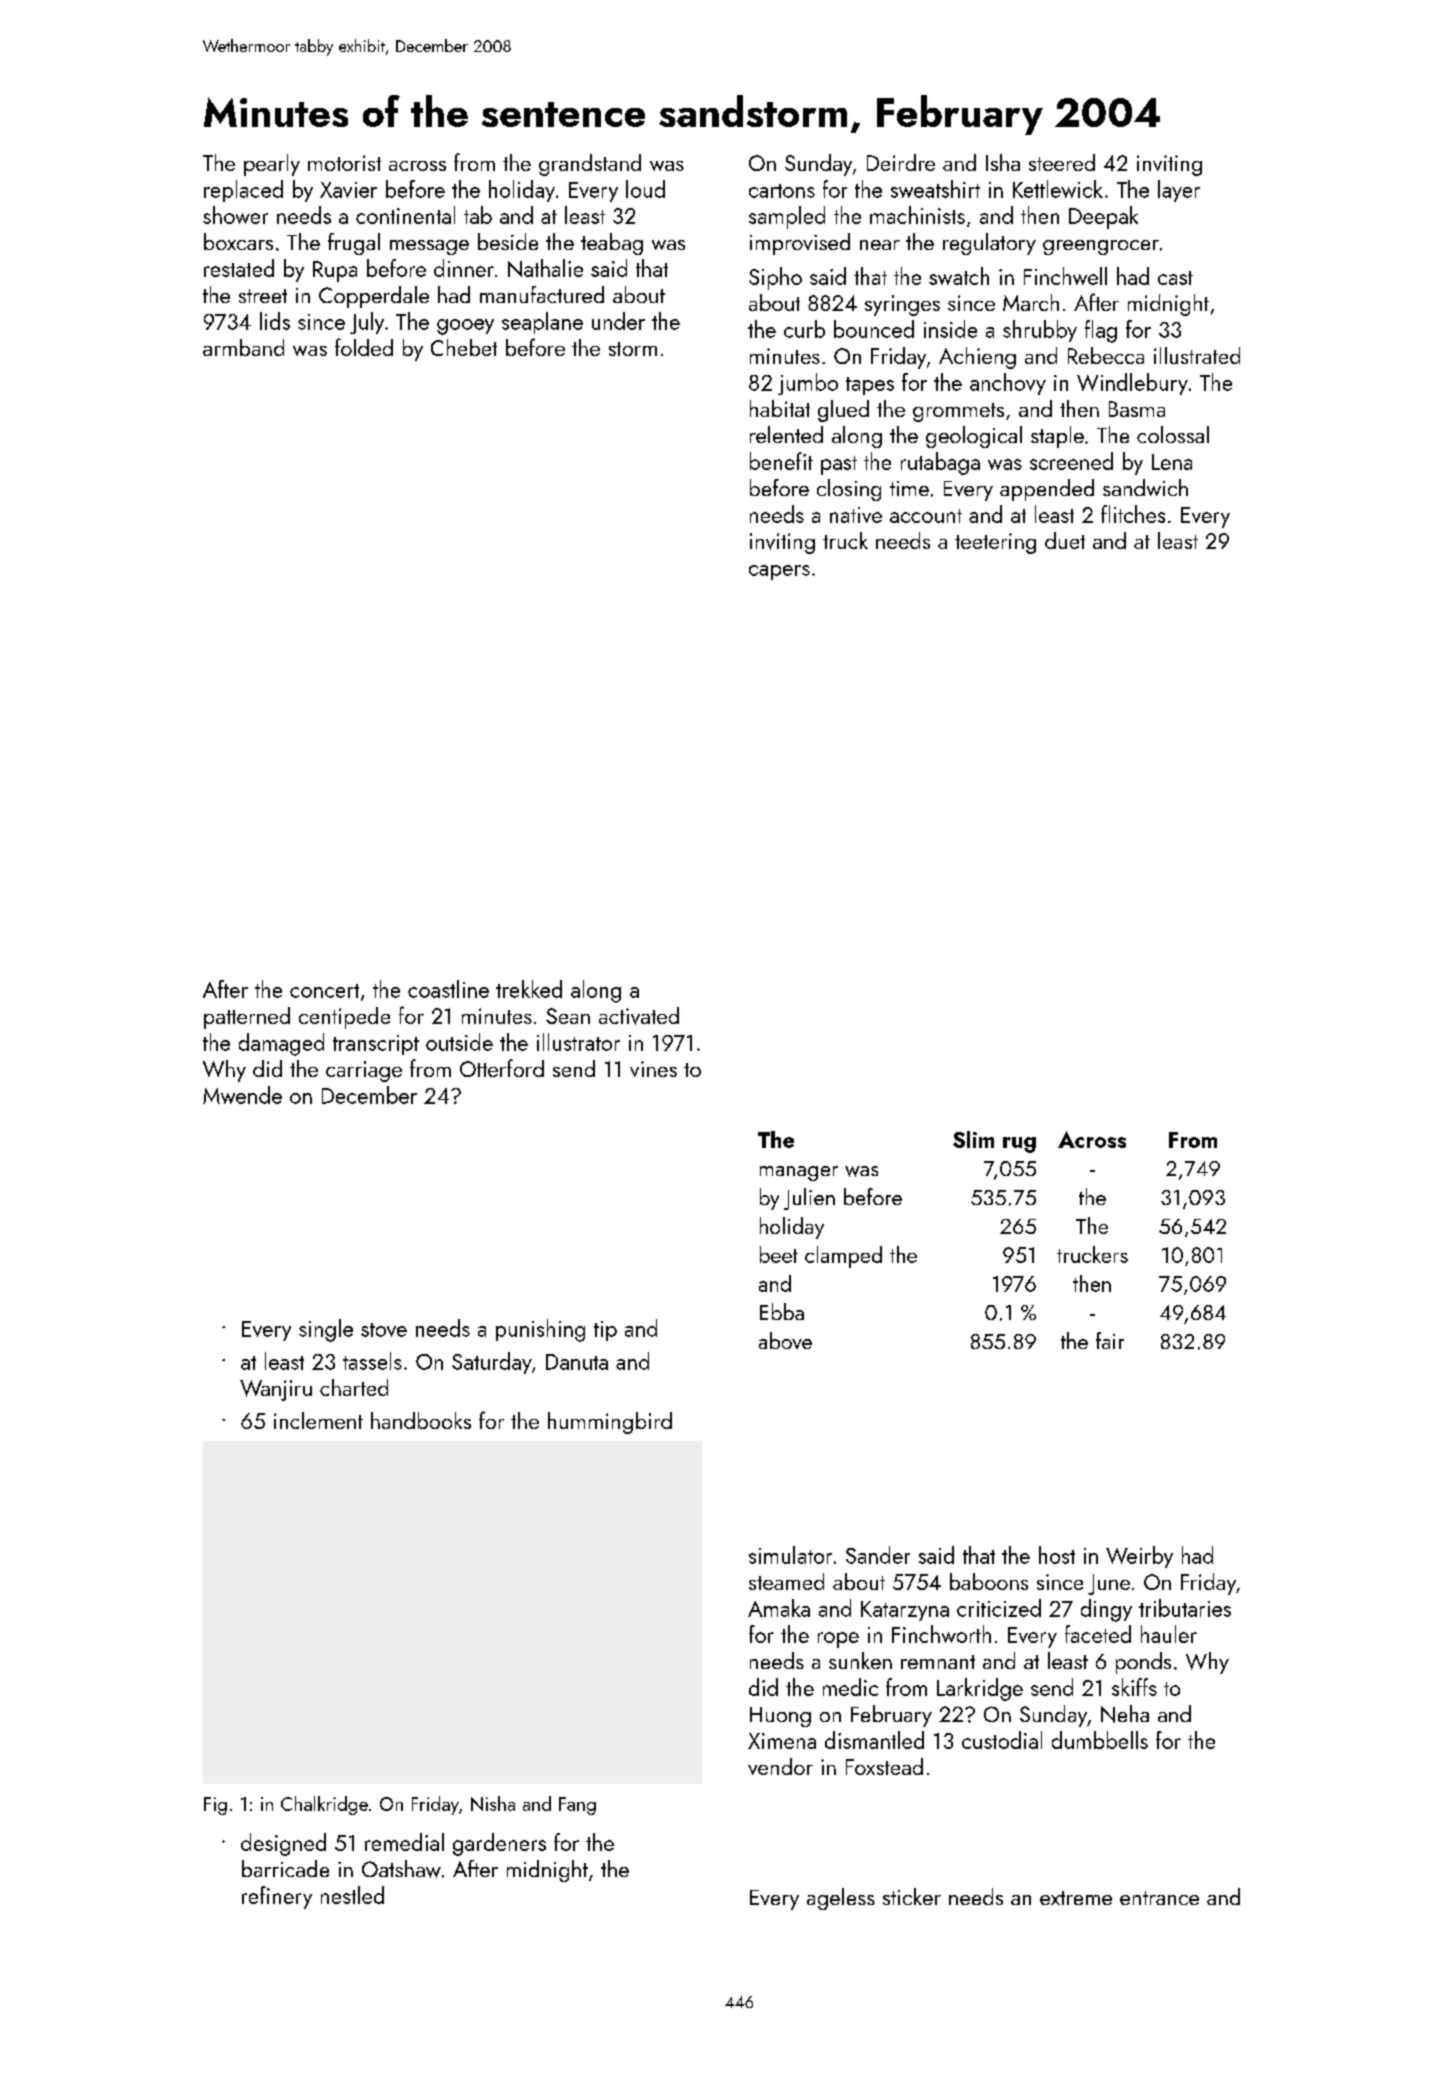 Image resolution: width=1450 pixels, height=2100 pixels. Describe the element at coordinates (276, 1390) in the document. I see `Wanjiru` at that location.
